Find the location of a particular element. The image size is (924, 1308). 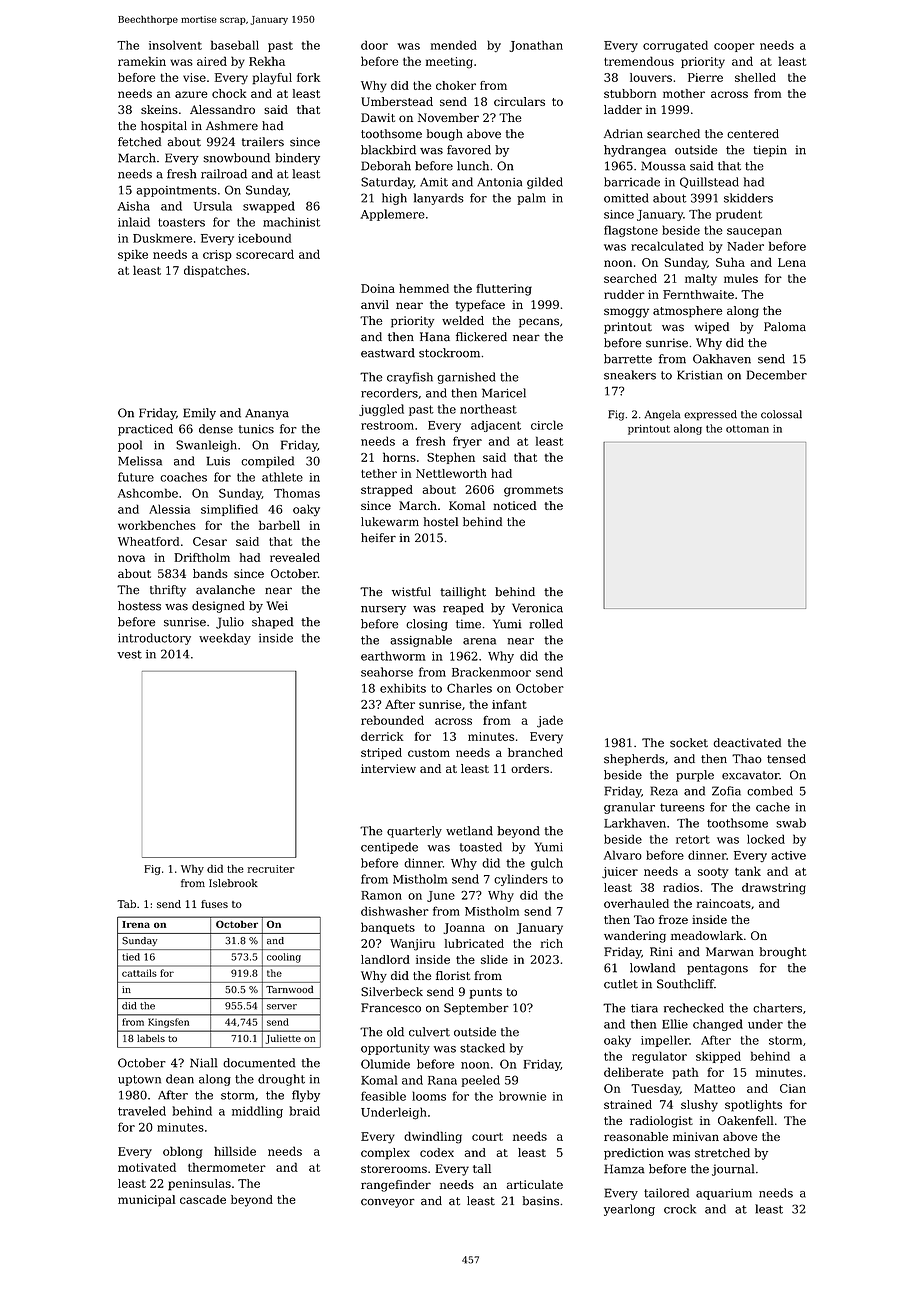

shaped is located at coordinates (273, 623).
